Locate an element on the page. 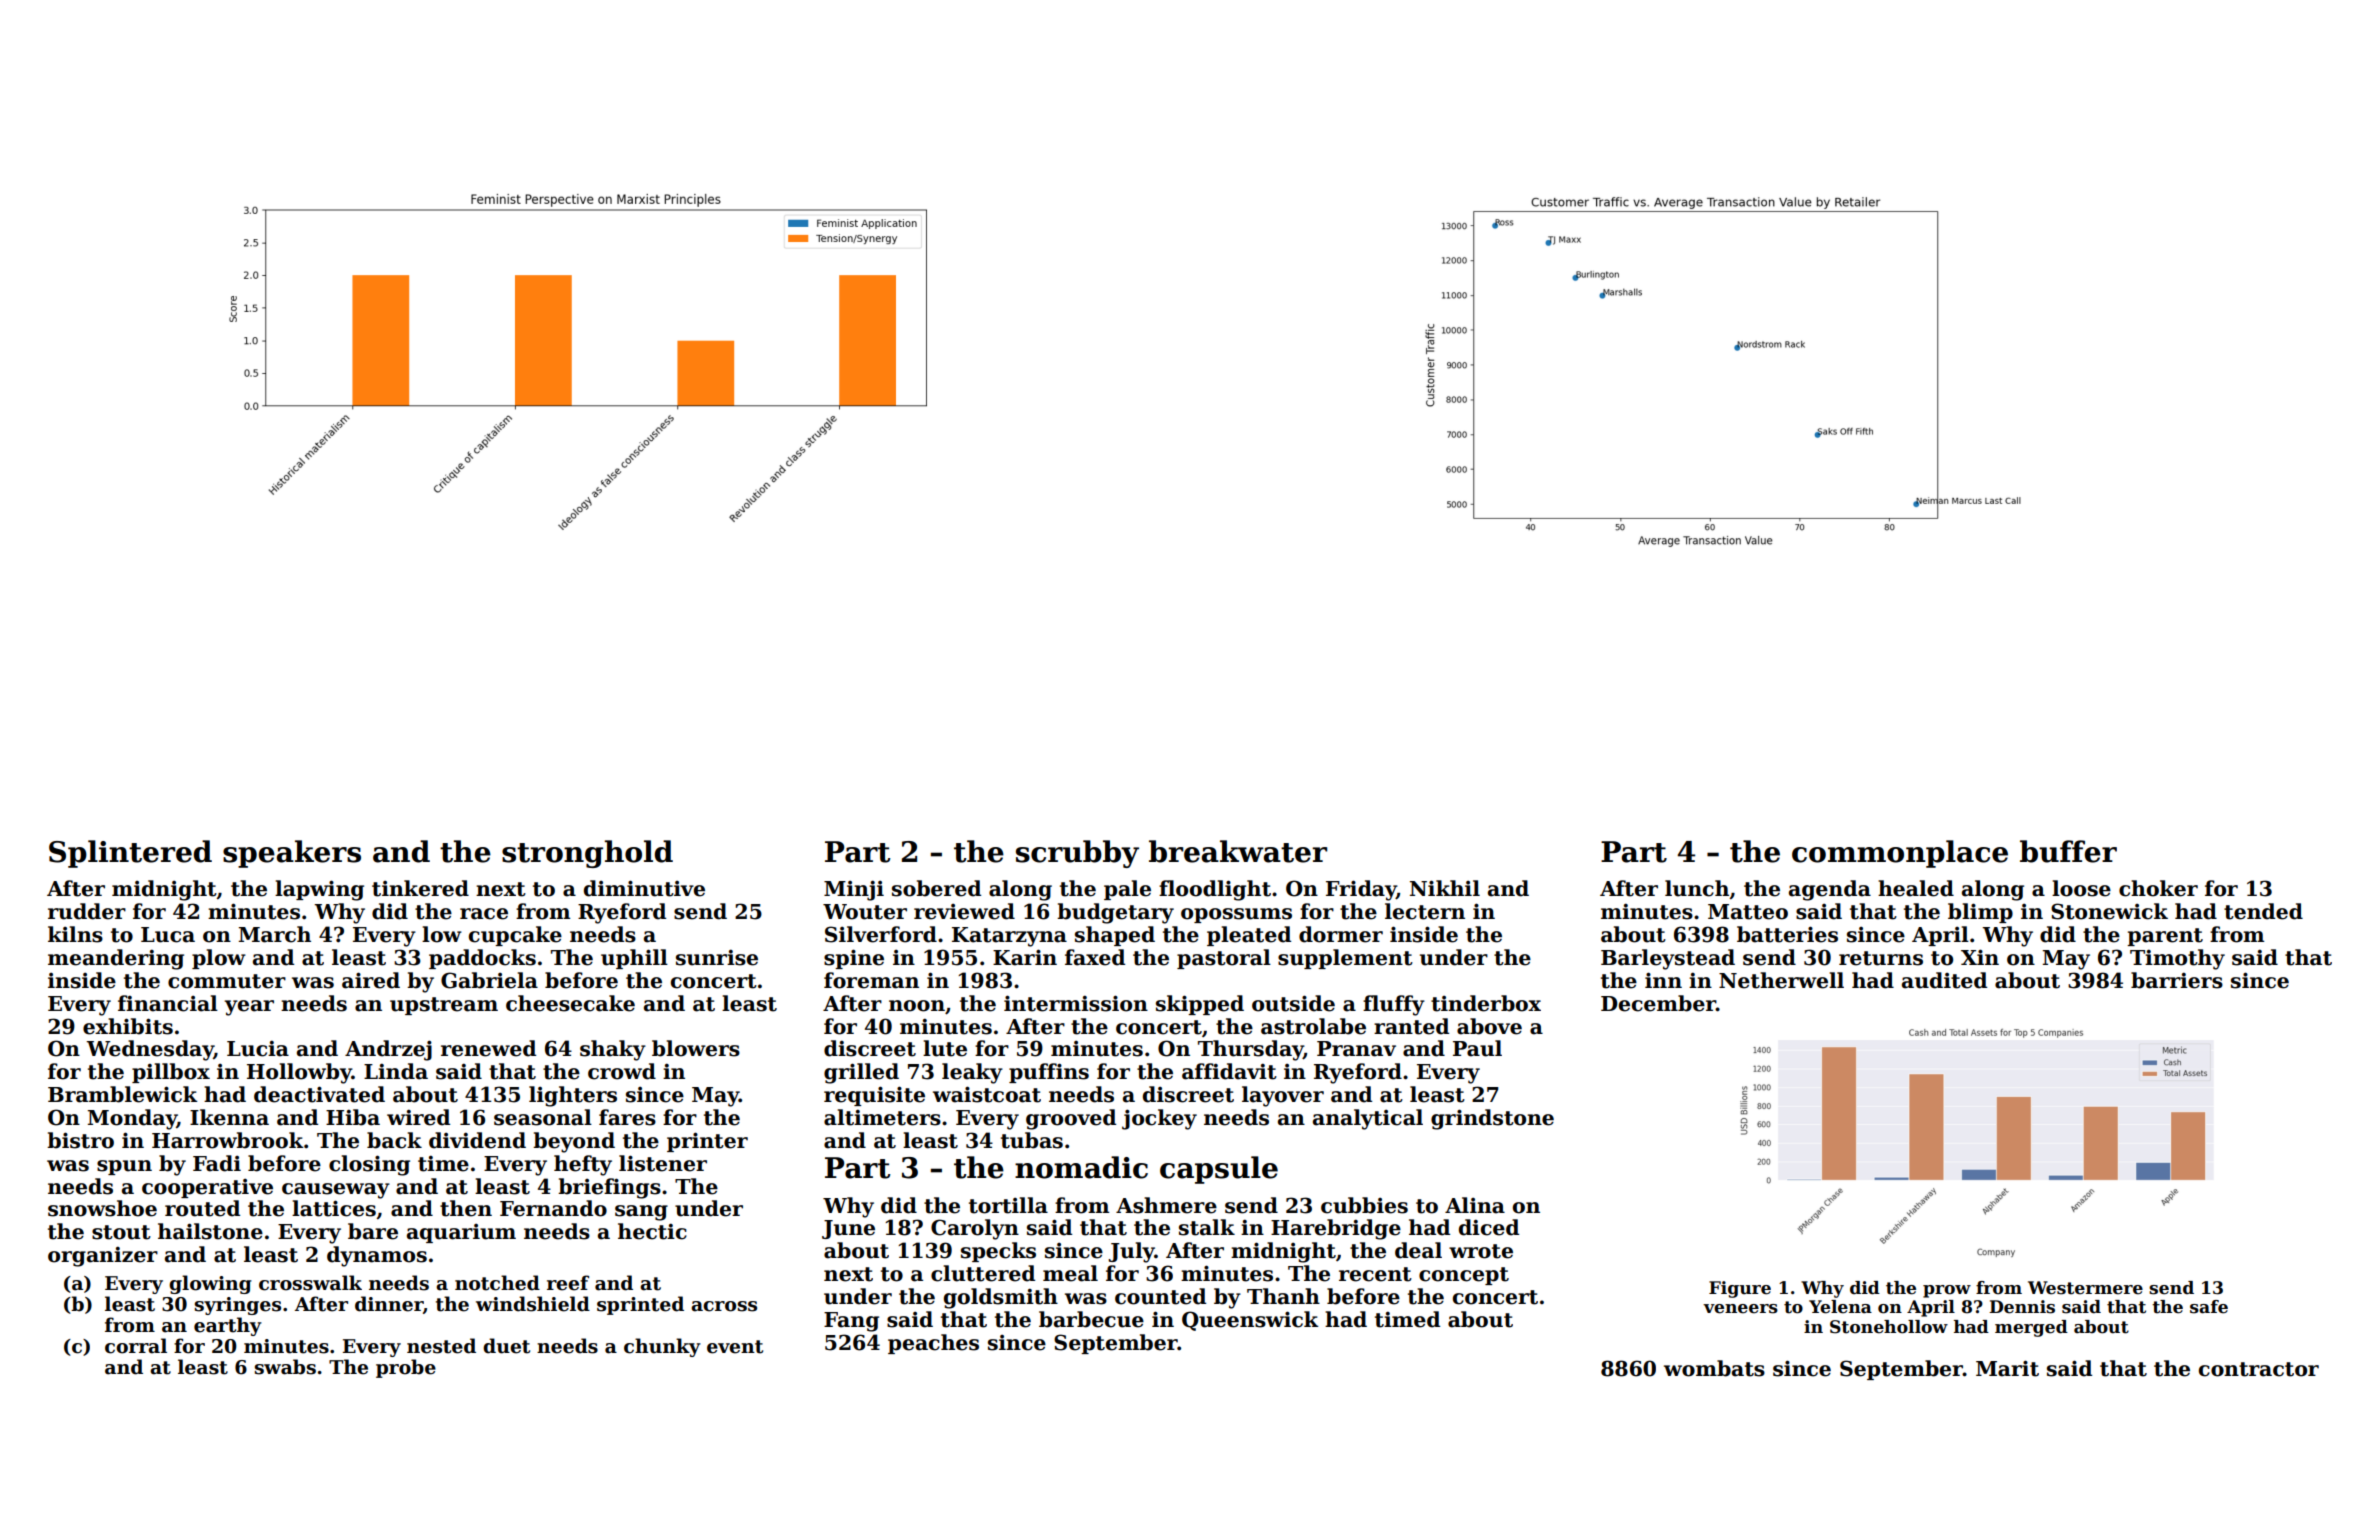  jockey is located at coordinates (1159, 1119).
